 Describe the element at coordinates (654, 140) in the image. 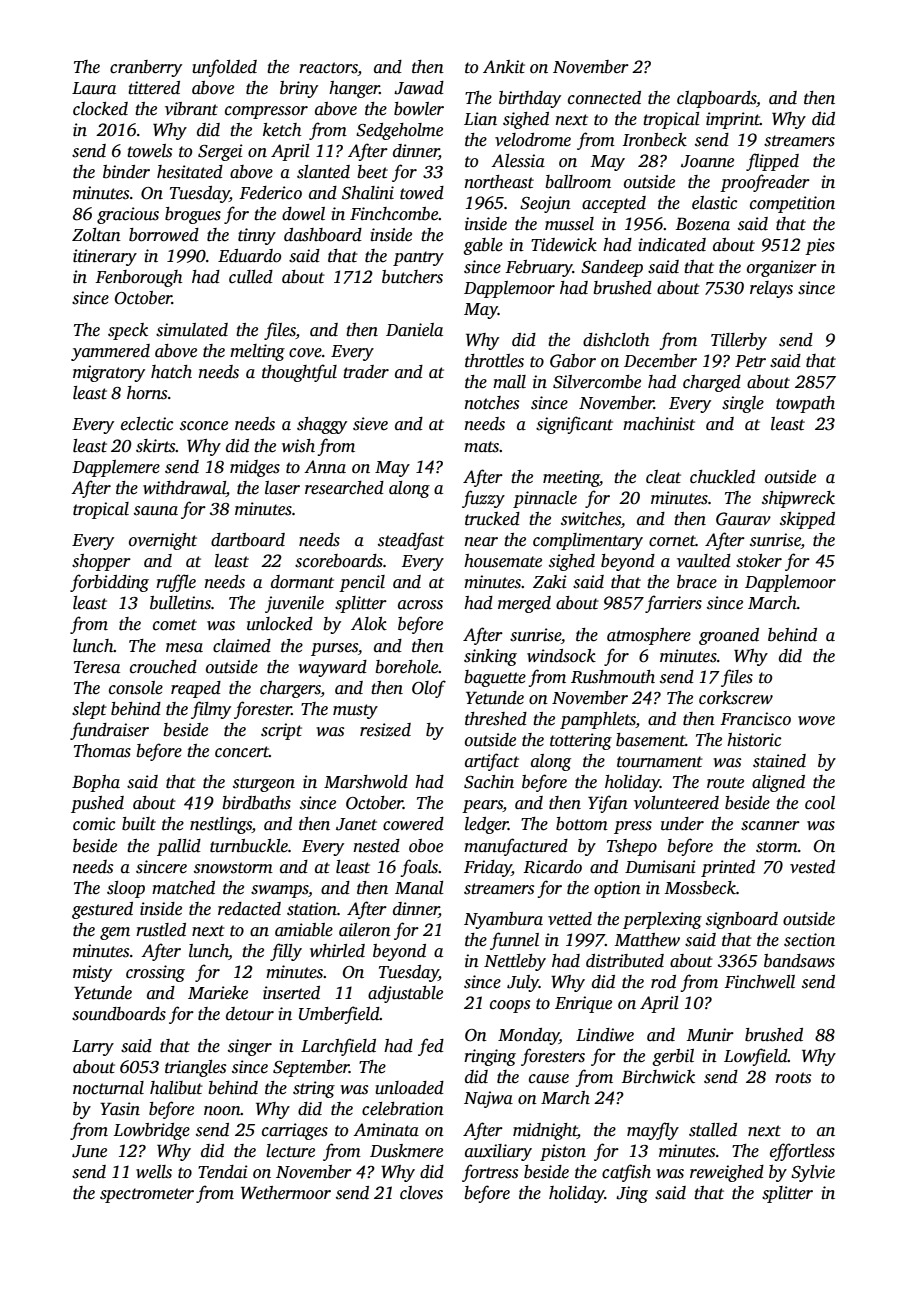

I see `Ironbeck` at that location.
